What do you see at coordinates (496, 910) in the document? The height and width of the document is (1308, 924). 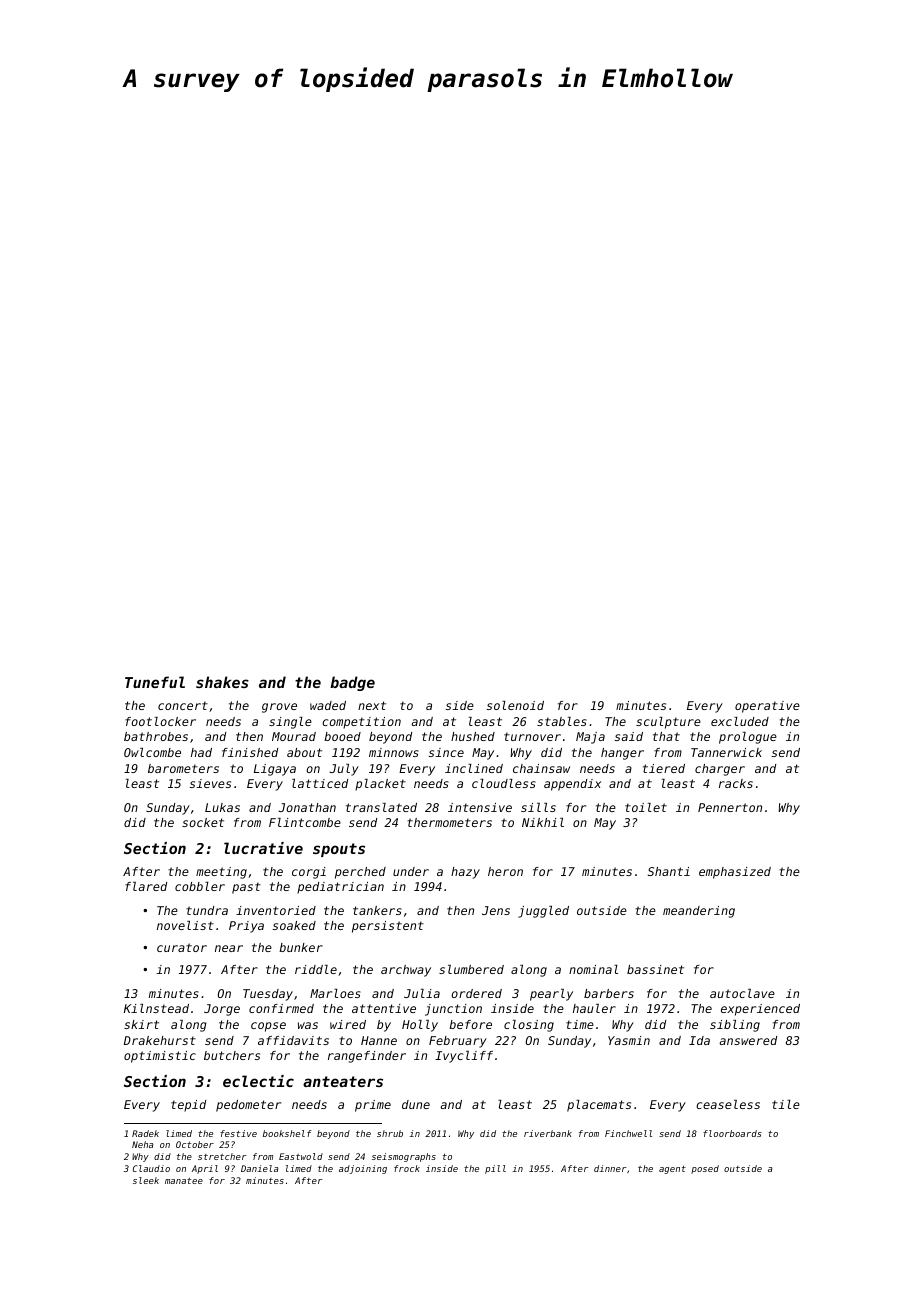 I see `Jens` at bounding box center [496, 910].
